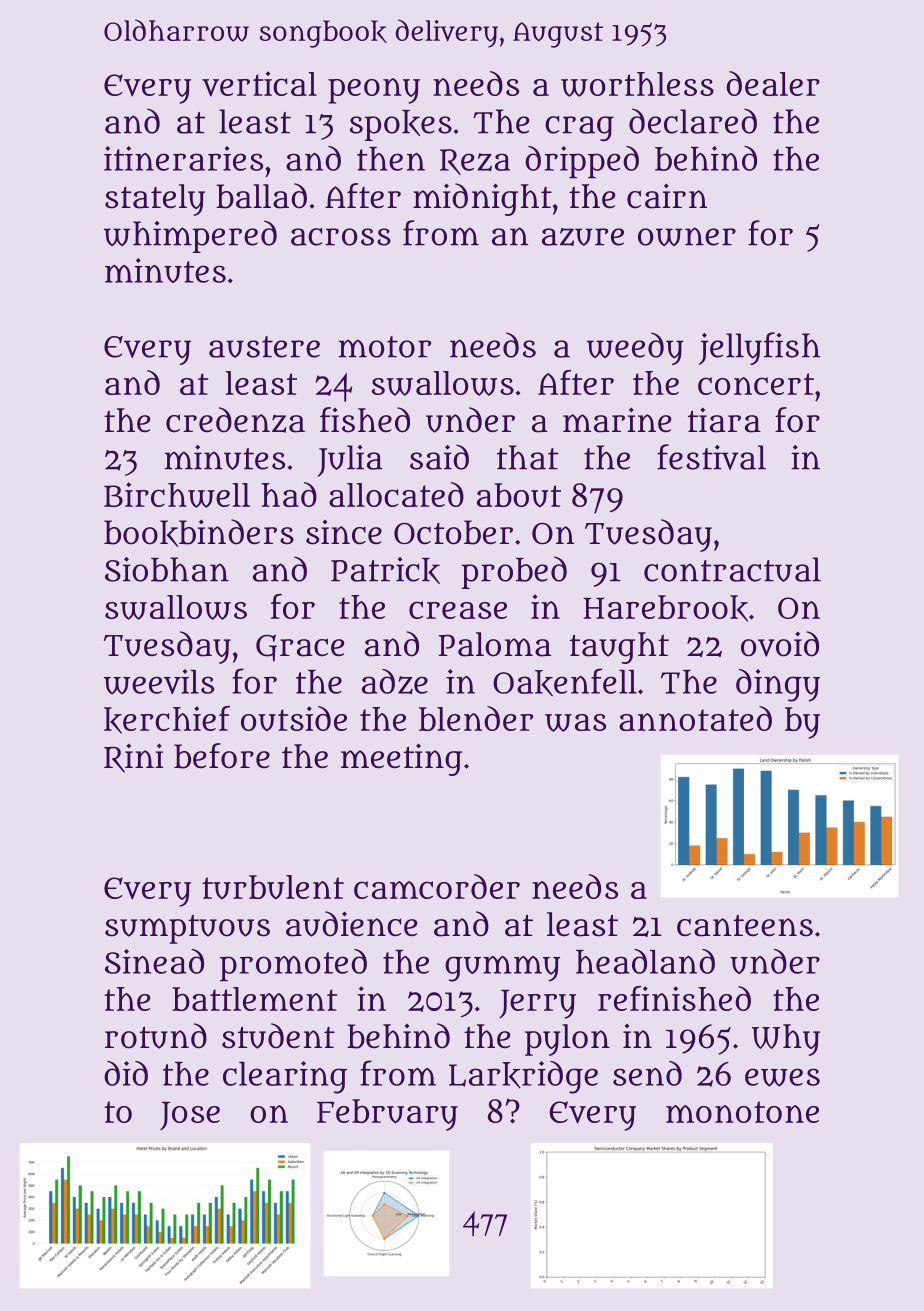  Describe the element at coordinates (156, 1036) in the image. I see `rotund` at that location.
